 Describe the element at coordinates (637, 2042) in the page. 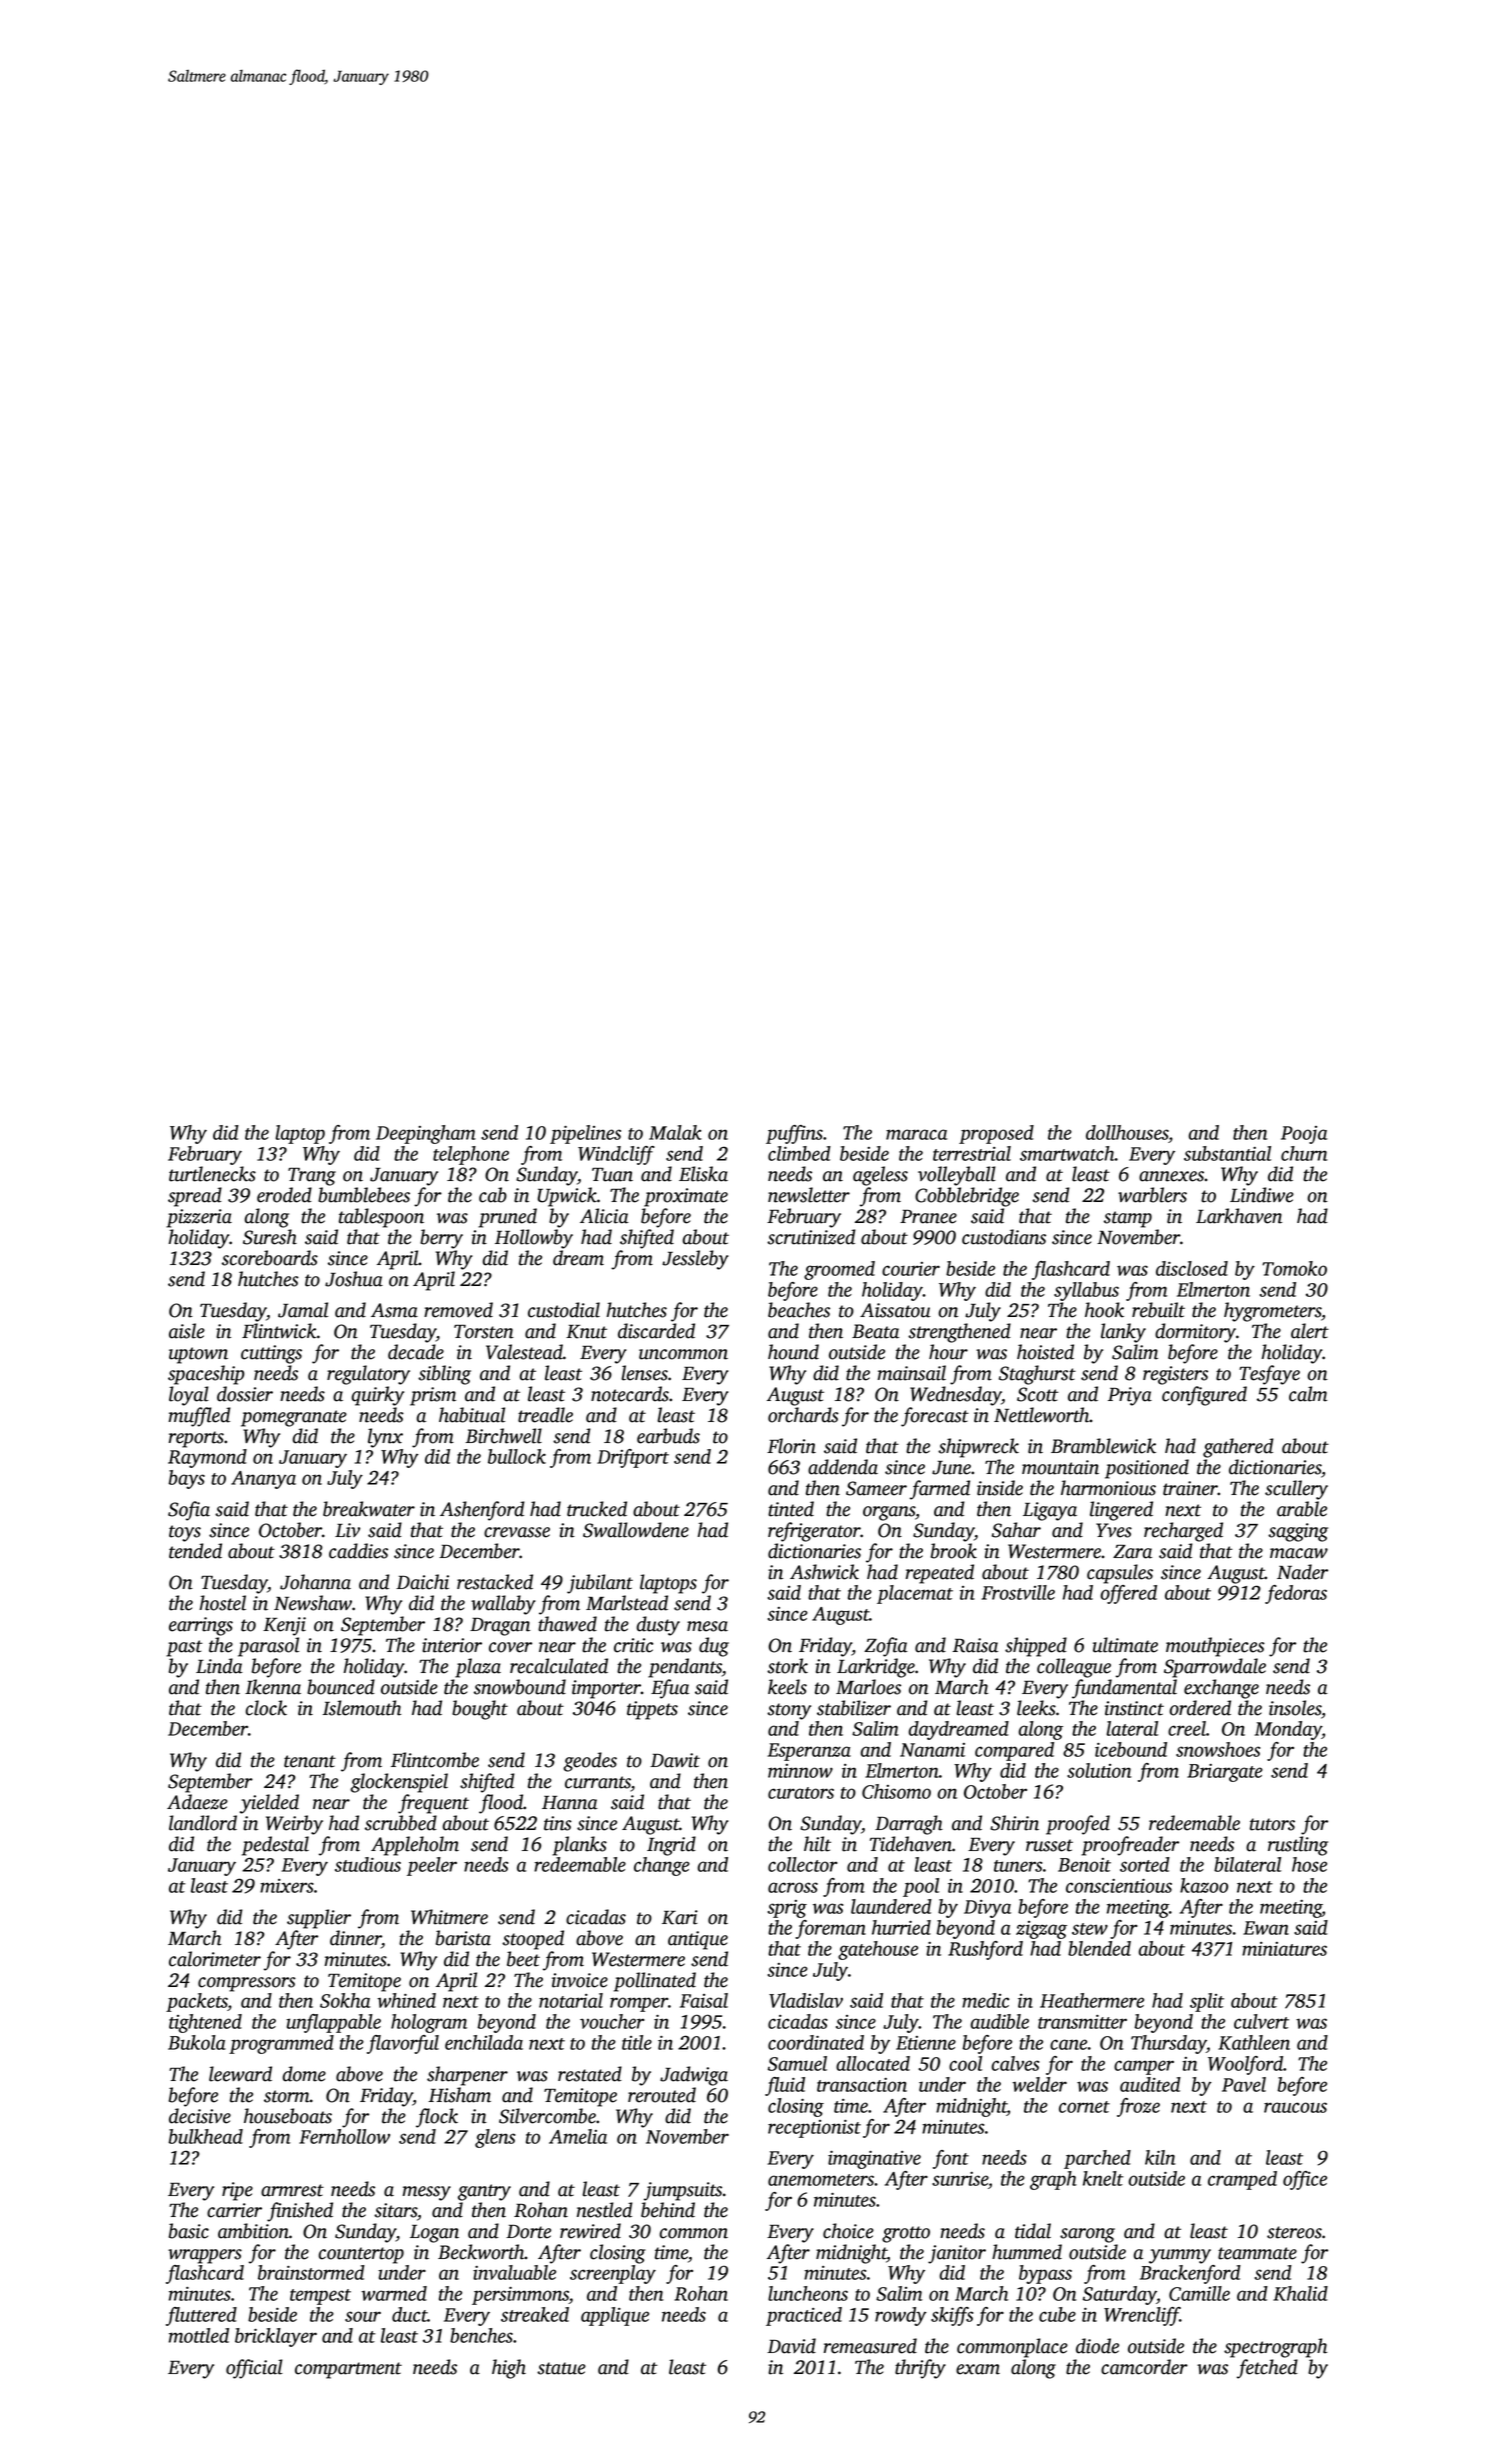

I see `title` at that location.
